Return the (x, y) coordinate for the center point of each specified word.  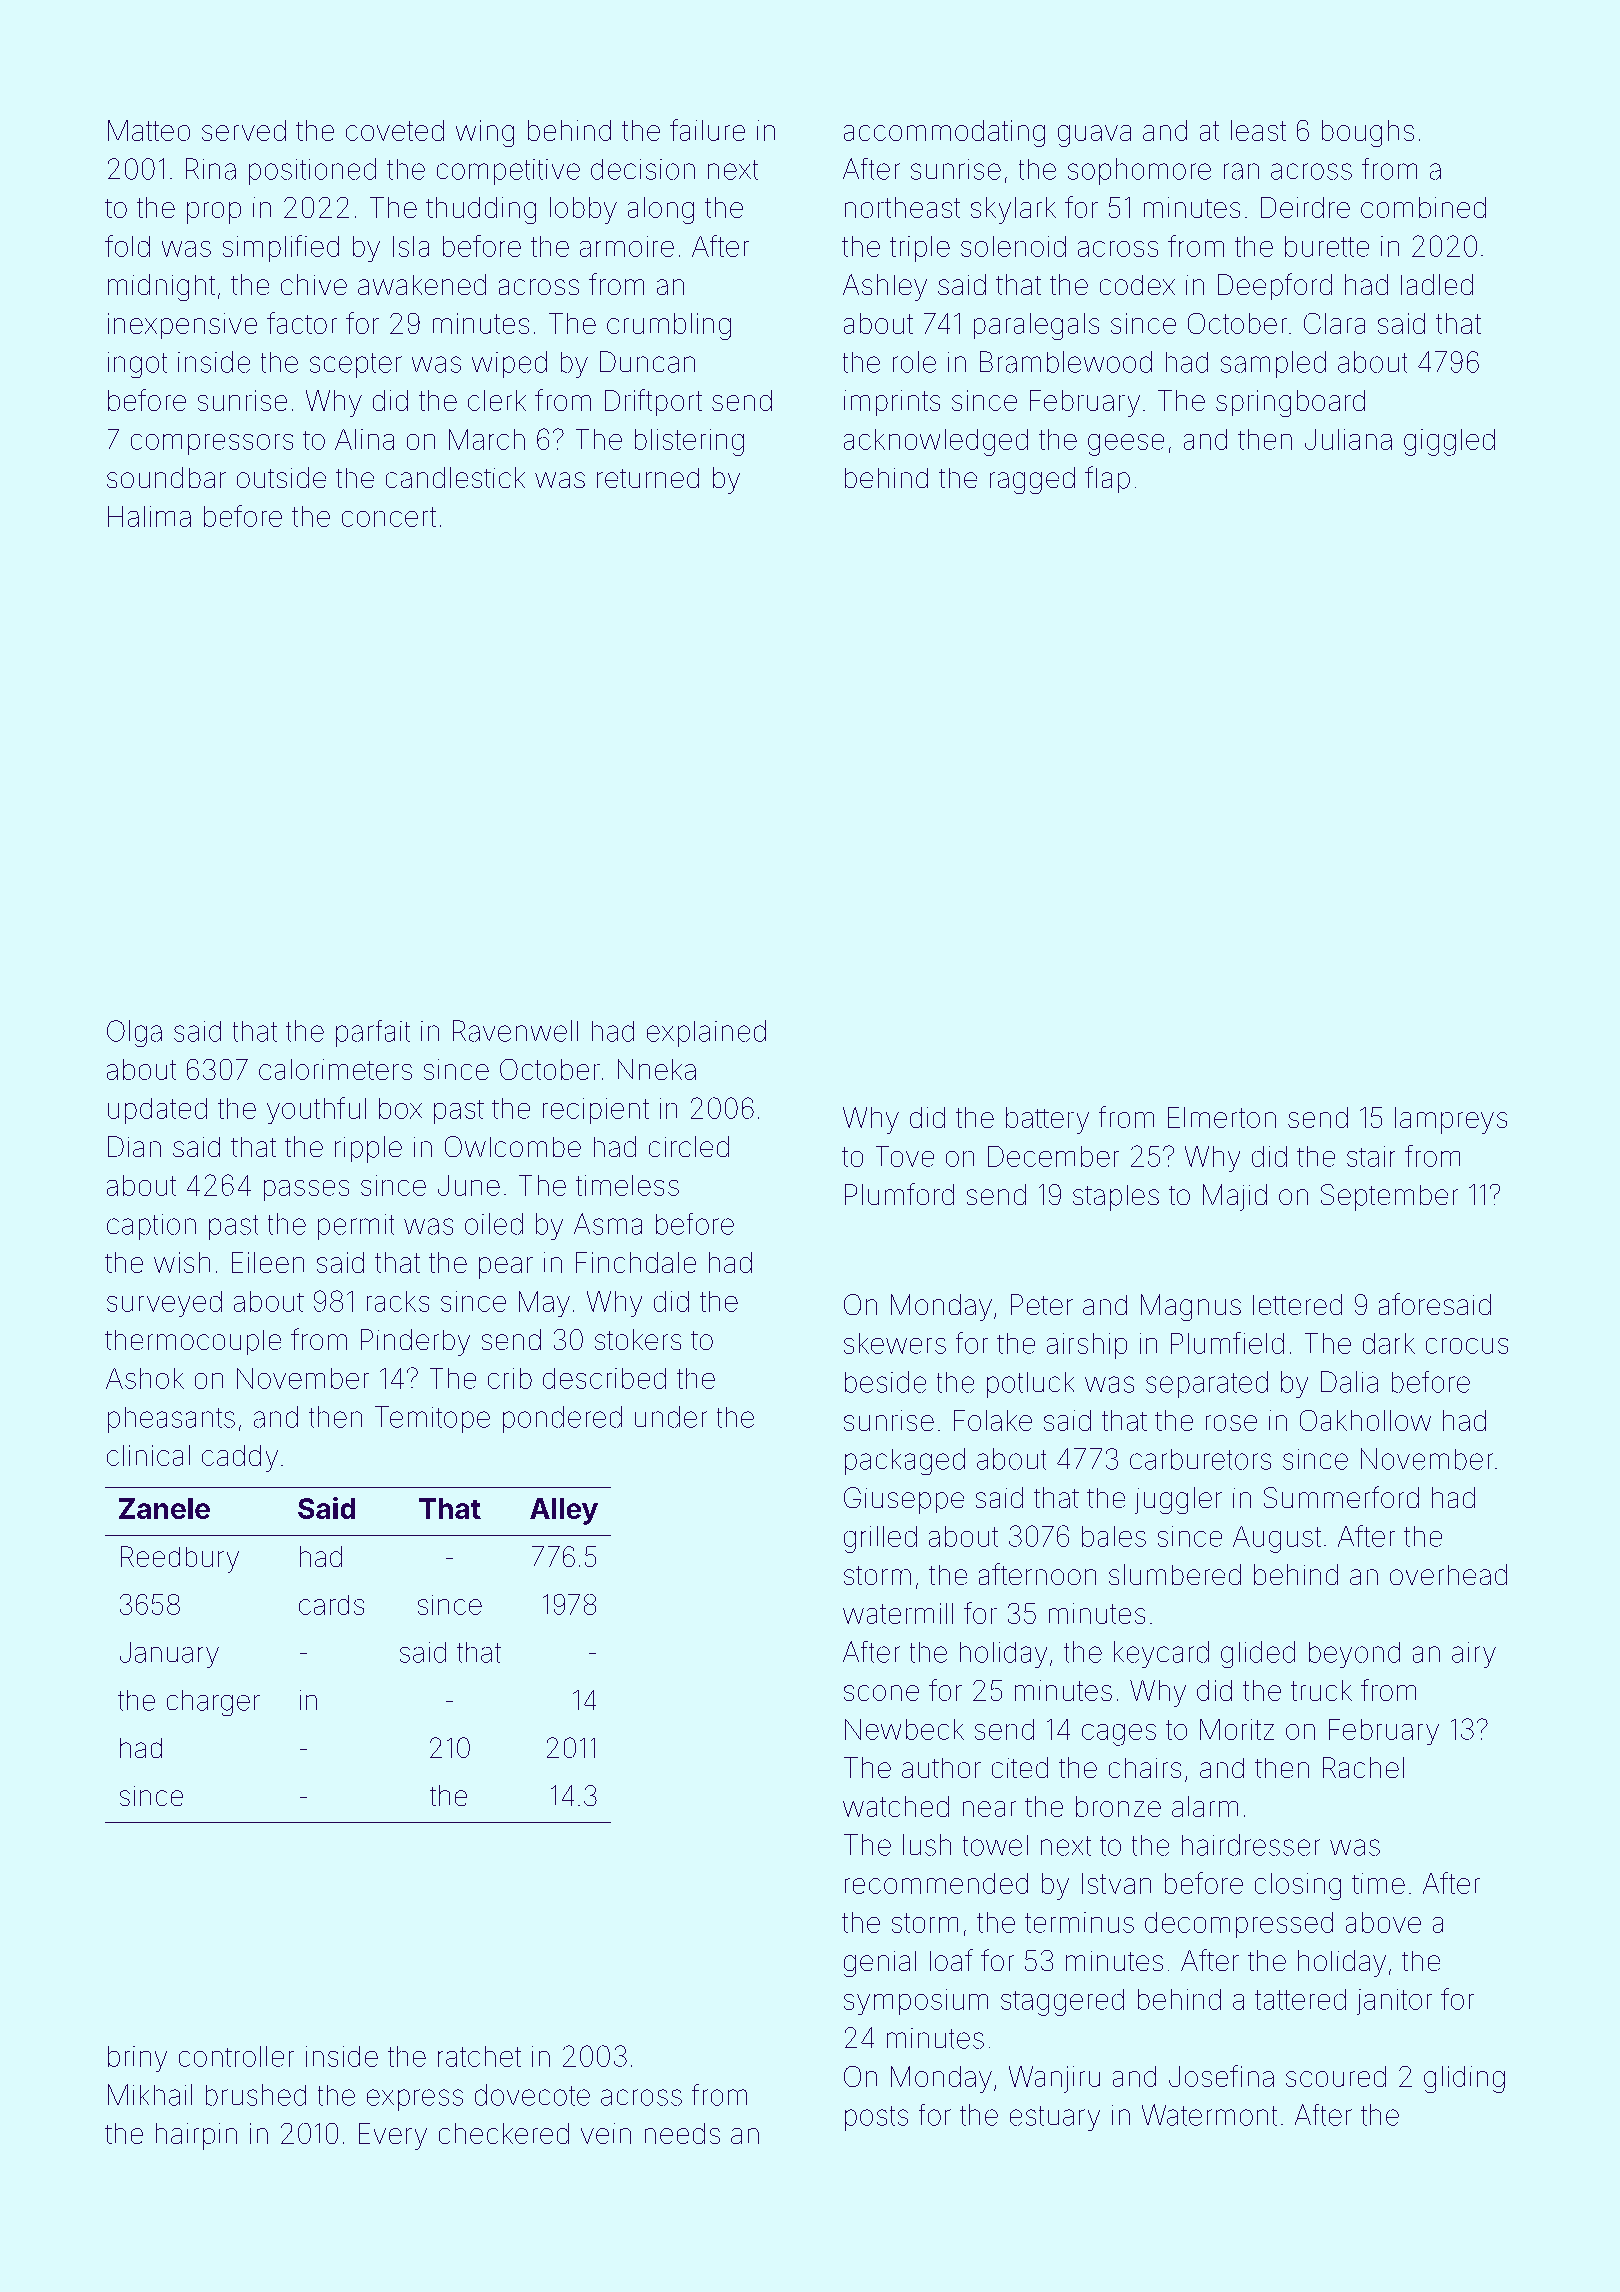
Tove (905, 1156)
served (244, 130)
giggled (1449, 442)
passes (306, 1190)
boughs (1368, 133)
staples (1116, 1198)
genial (880, 1964)
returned (648, 478)
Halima (149, 516)
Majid (1235, 1197)
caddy (240, 1458)
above (1383, 1922)
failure (707, 130)
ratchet (479, 2056)
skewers (895, 1343)
